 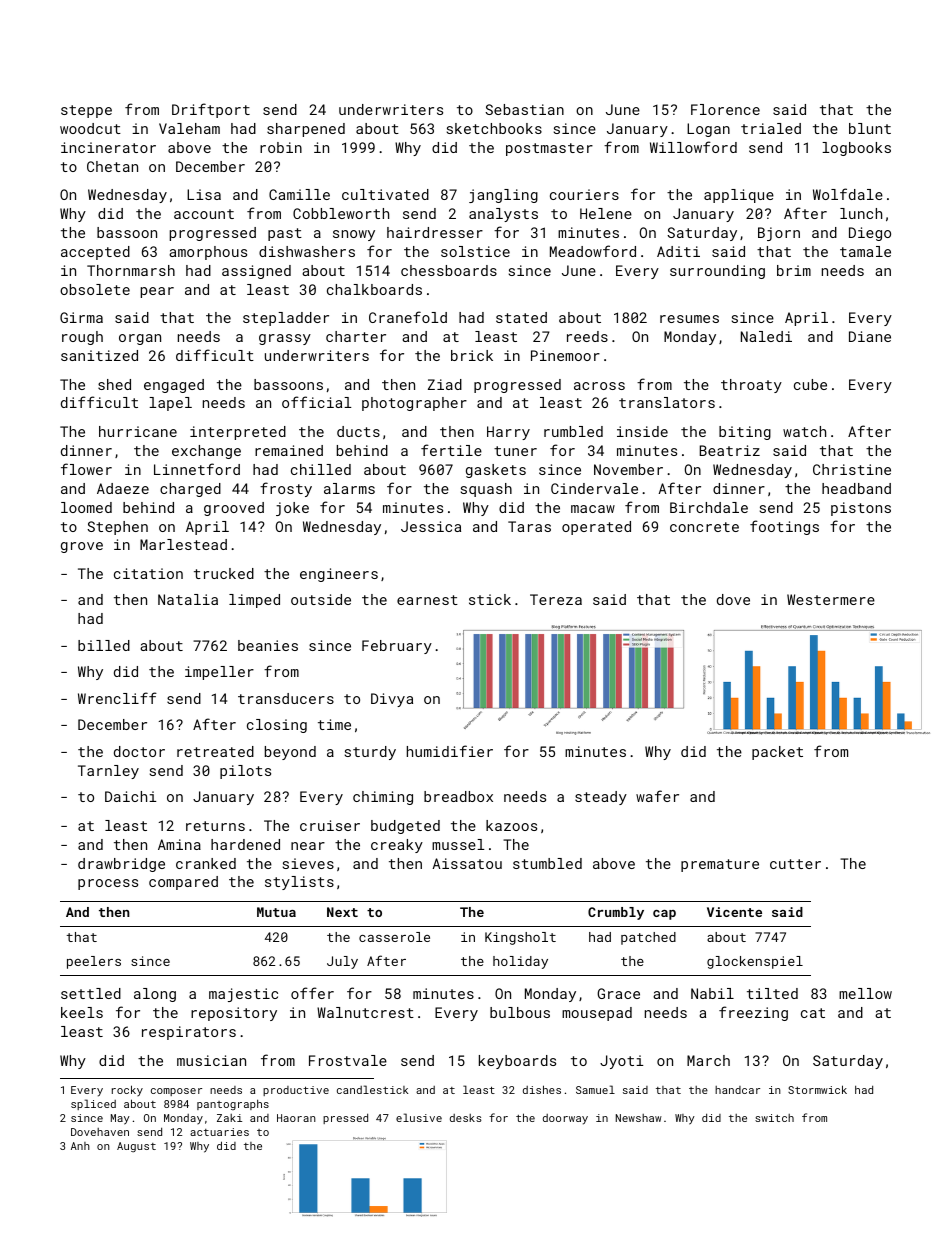 I want to click on steppe, so click(x=86, y=111).
